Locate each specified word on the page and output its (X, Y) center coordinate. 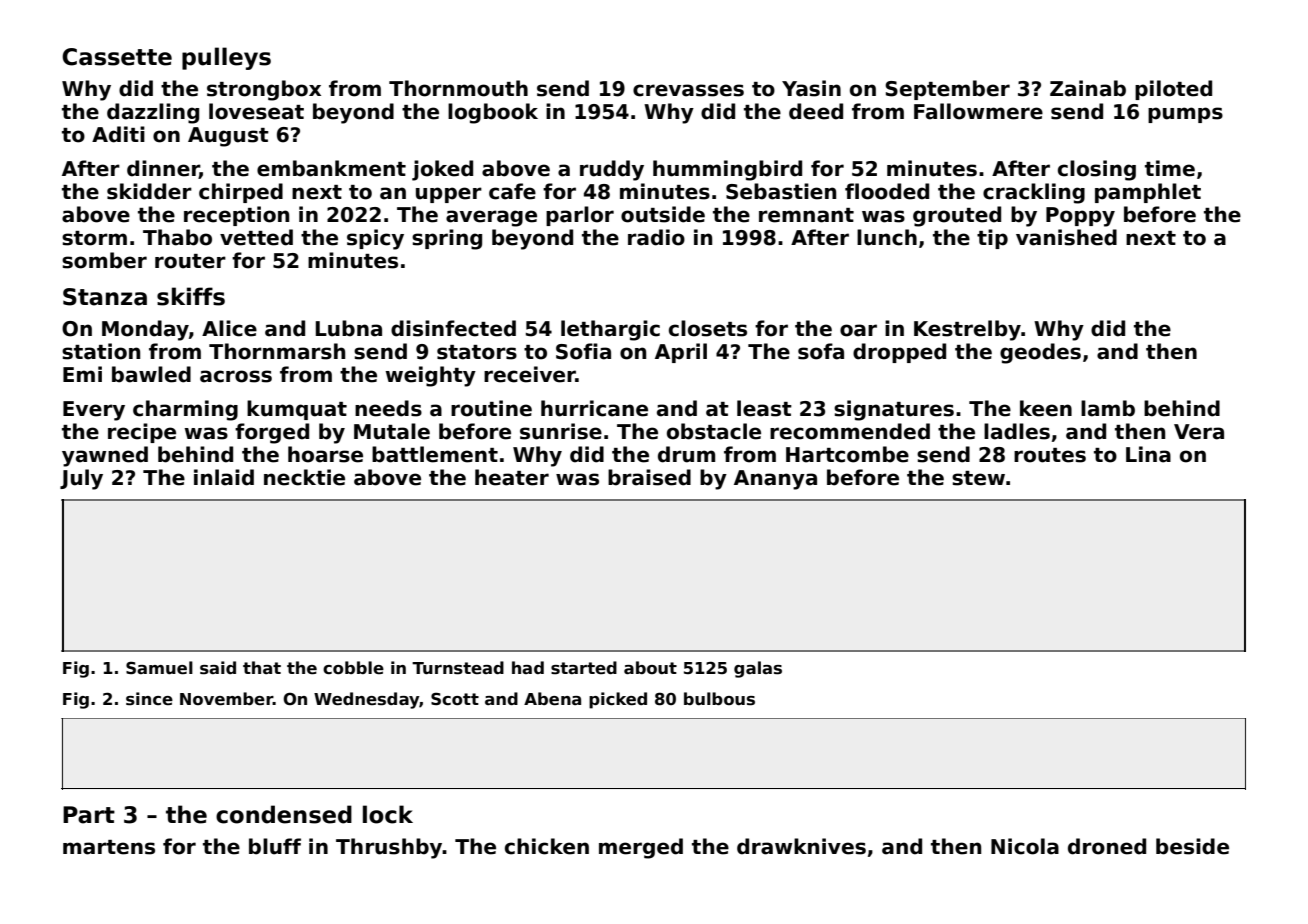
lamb (1108, 408)
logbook (493, 113)
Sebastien (781, 191)
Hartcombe (847, 454)
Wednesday (367, 700)
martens (109, 847)
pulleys (226, 58)
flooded (887, 191)
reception (236, 216)
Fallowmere (978, 111)
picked (618, 700)
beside (1192, 846)
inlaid (224, 477)
